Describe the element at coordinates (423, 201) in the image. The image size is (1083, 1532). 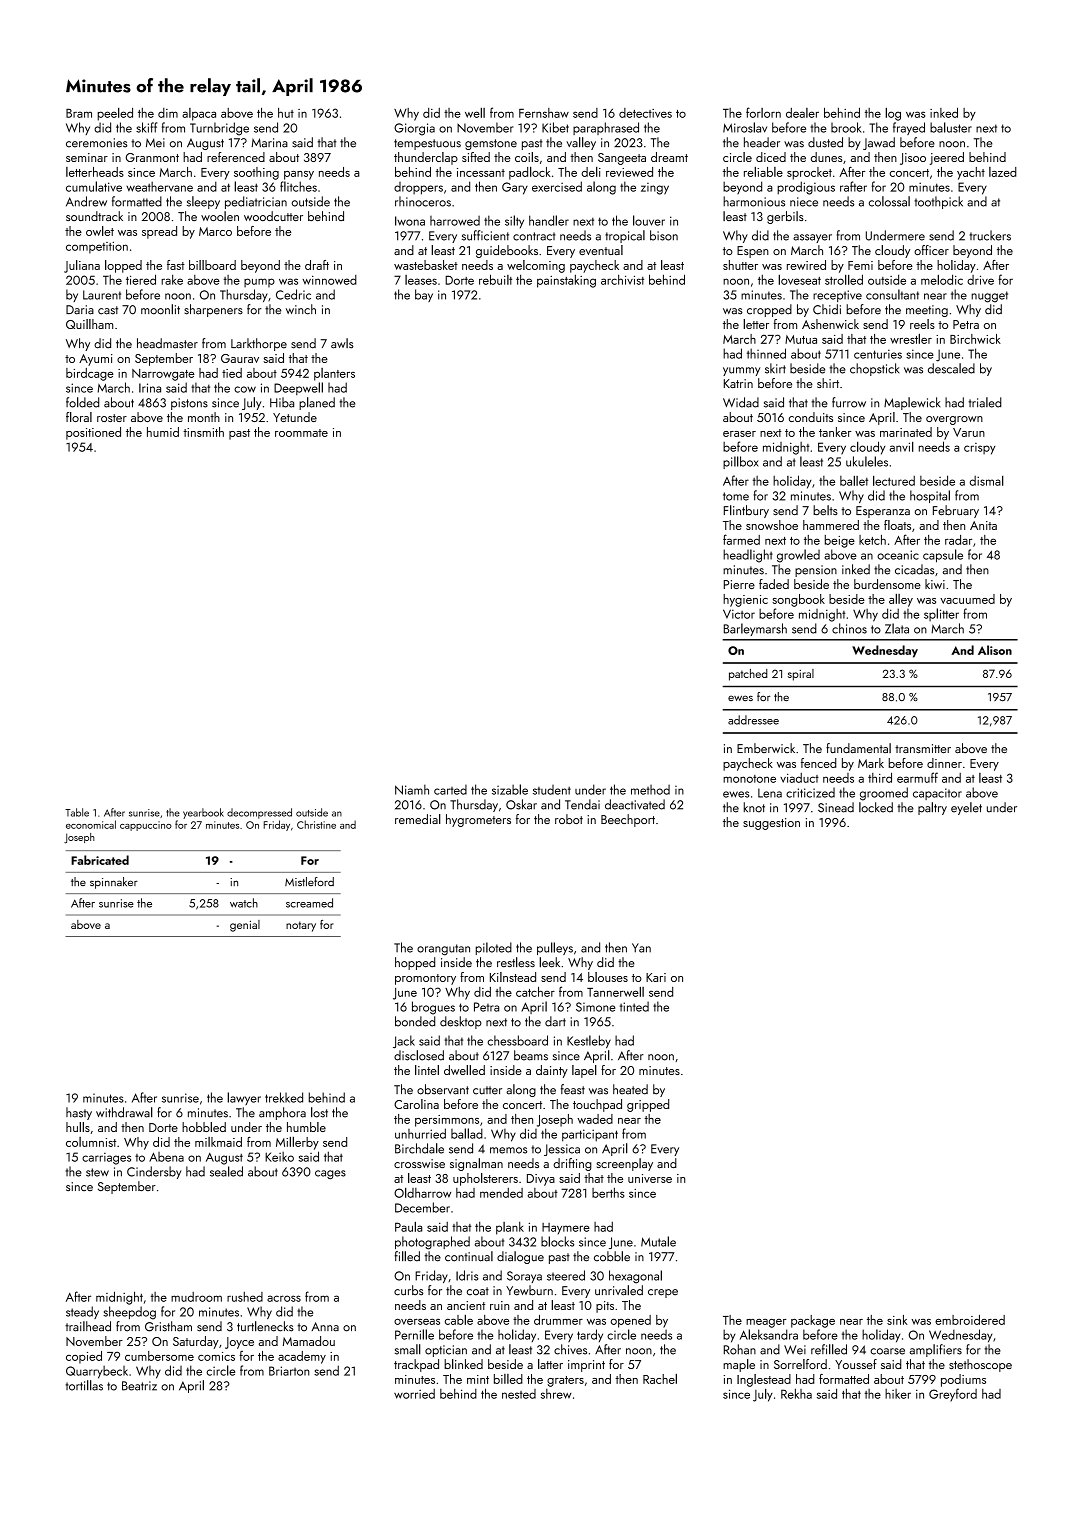
I see `rhinoceros` at that location.
